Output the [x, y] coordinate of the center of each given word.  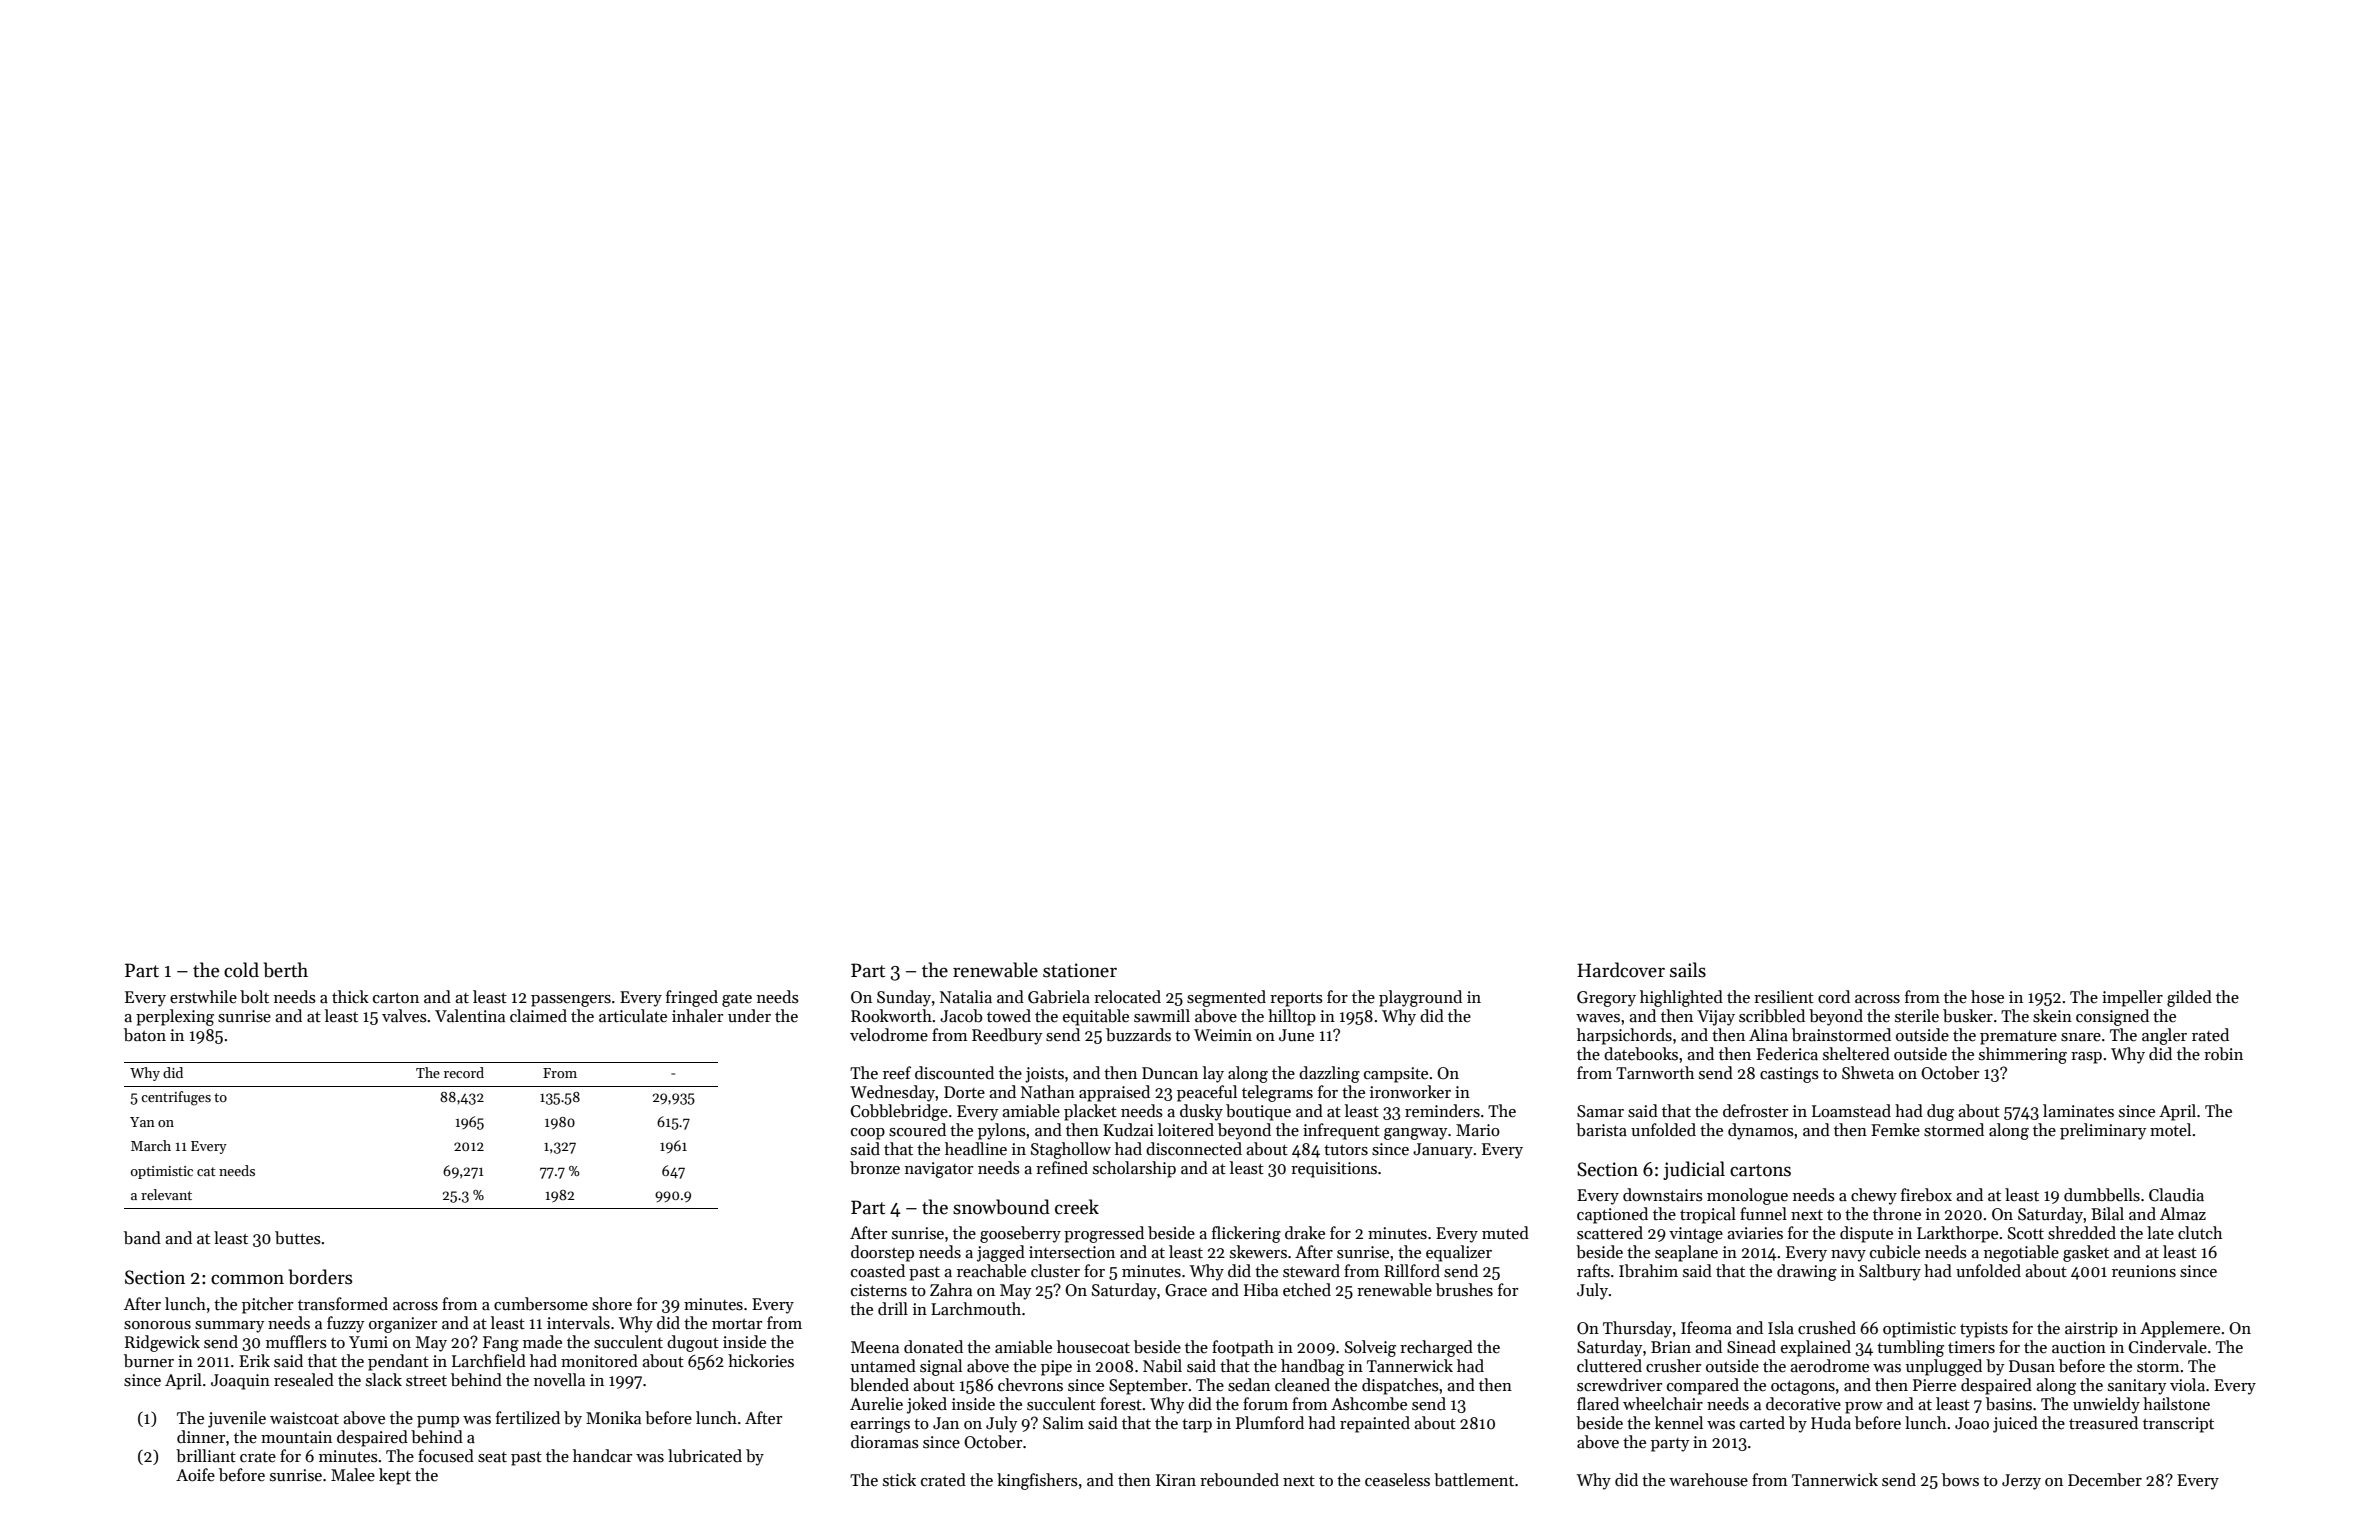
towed [1009, 1015]
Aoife [195, 1475]
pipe [1056, 1368]
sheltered [1856, 1054]
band [142, 1238]
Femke [1895, 1130]
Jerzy [2021, 1482]
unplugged [1944, 1367]
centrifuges [176, 1098]
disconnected [1194, 1149]
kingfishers [1037, 1481]
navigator [939, 1170]
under [749, 1016]
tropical [1708, 1215]
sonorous [157, 1325]
